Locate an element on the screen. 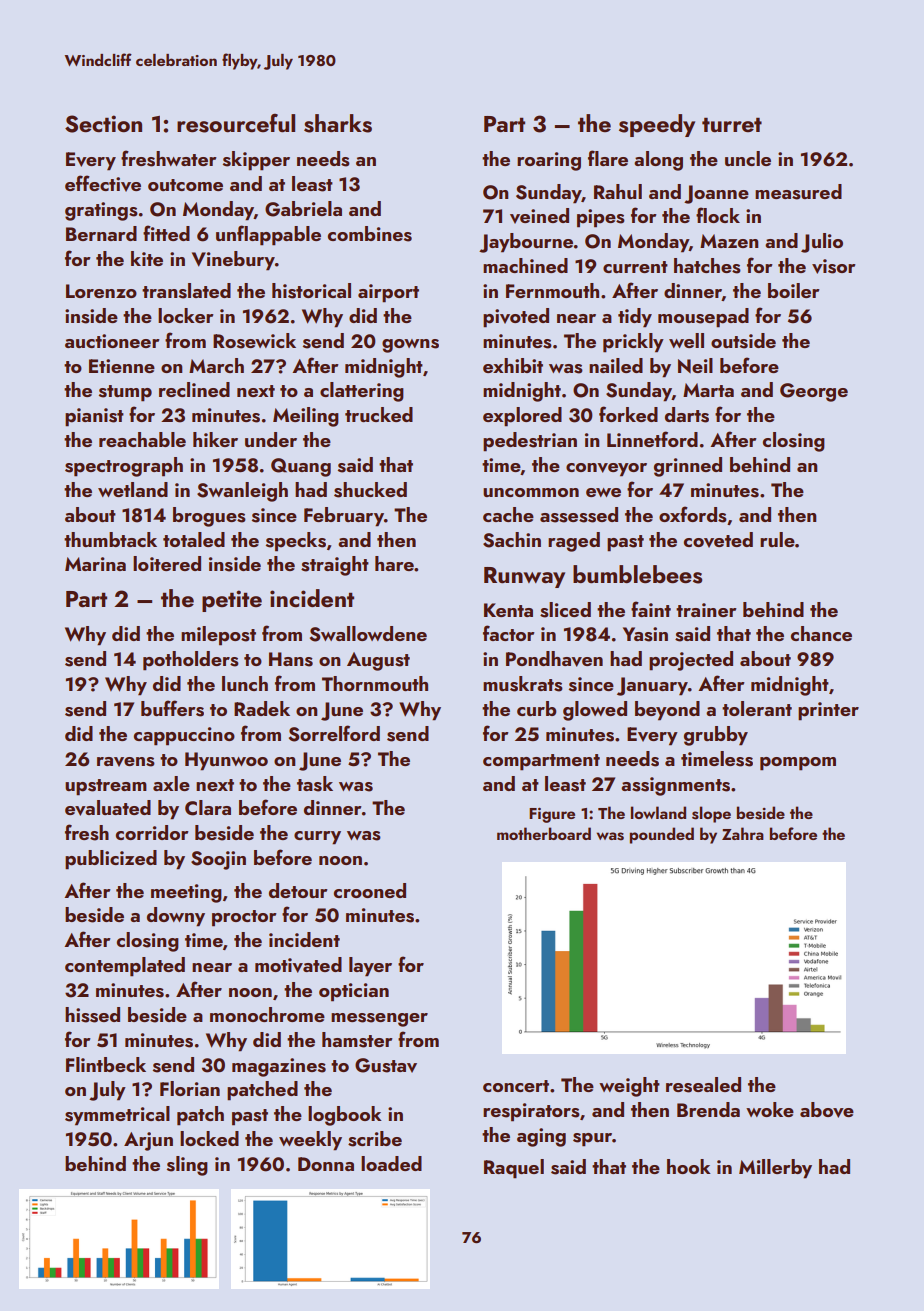  turret is located at coordinates (732, 125).
